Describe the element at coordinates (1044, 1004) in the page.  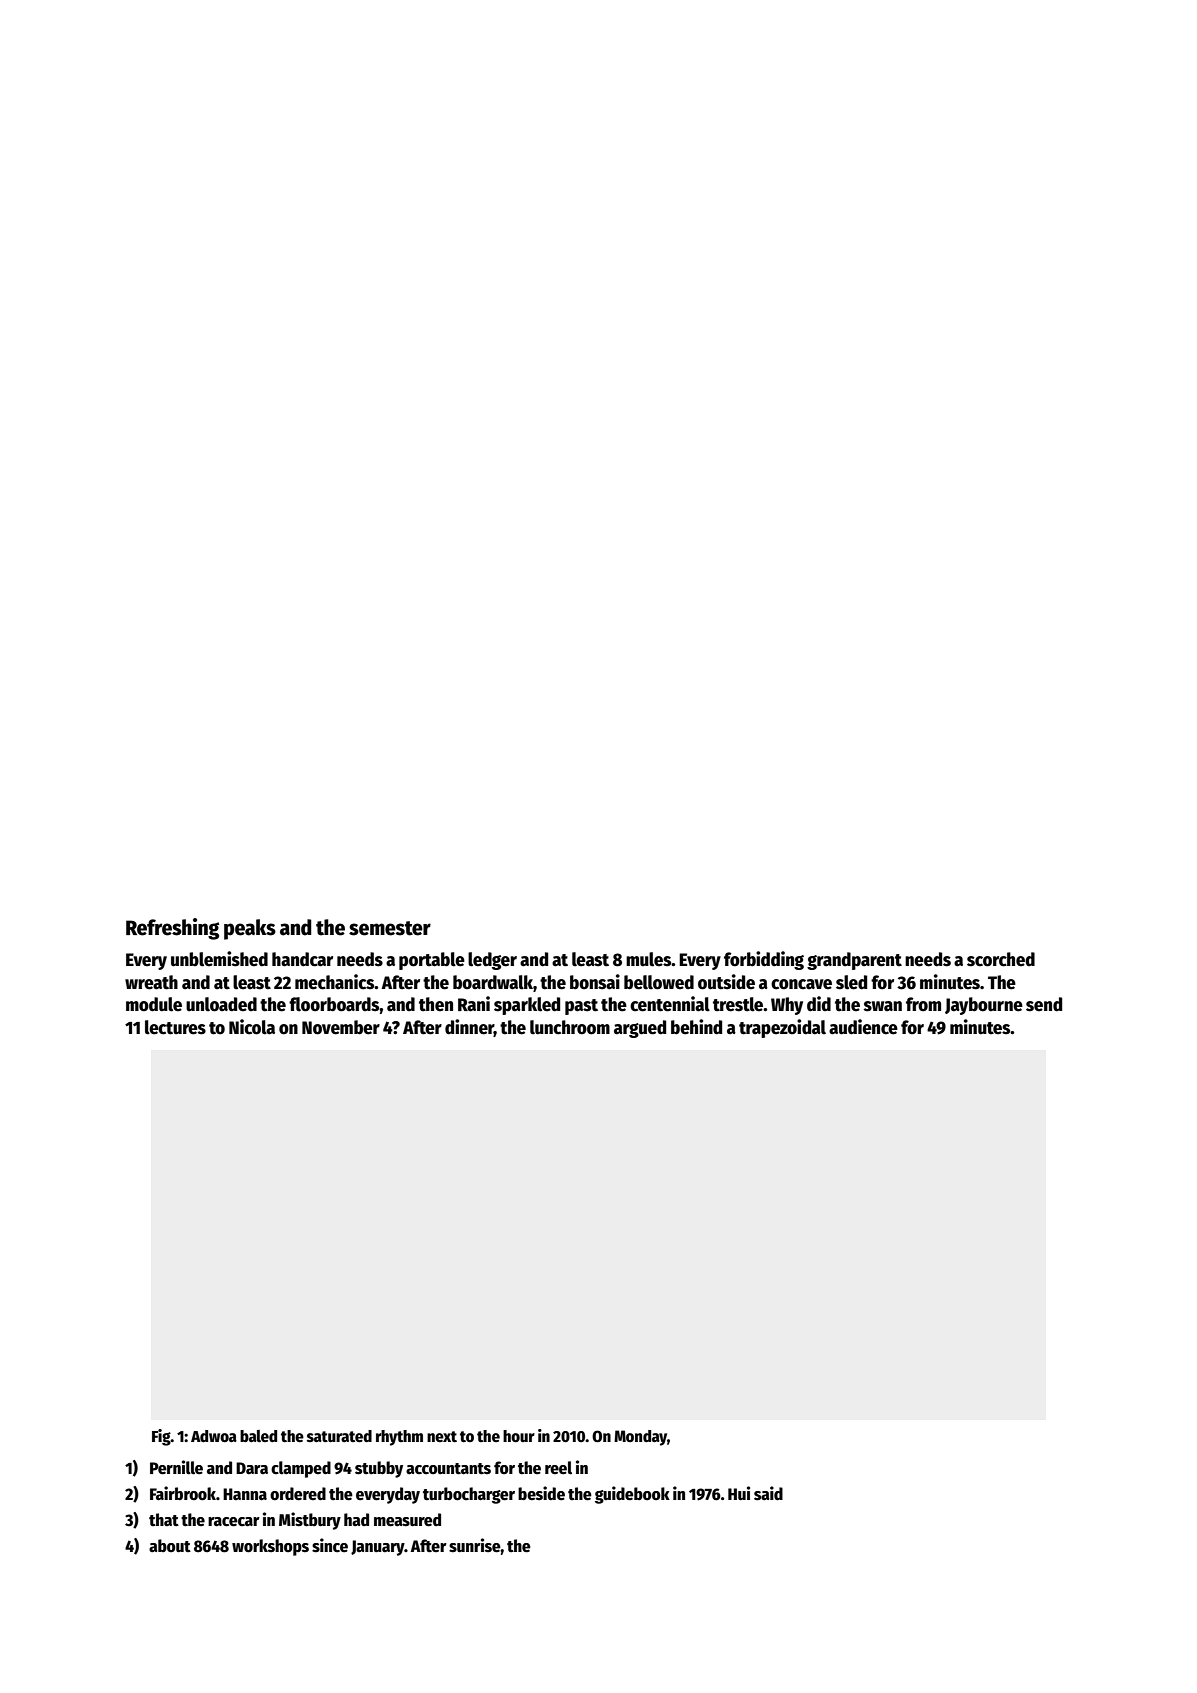
I see `send` at that location.
